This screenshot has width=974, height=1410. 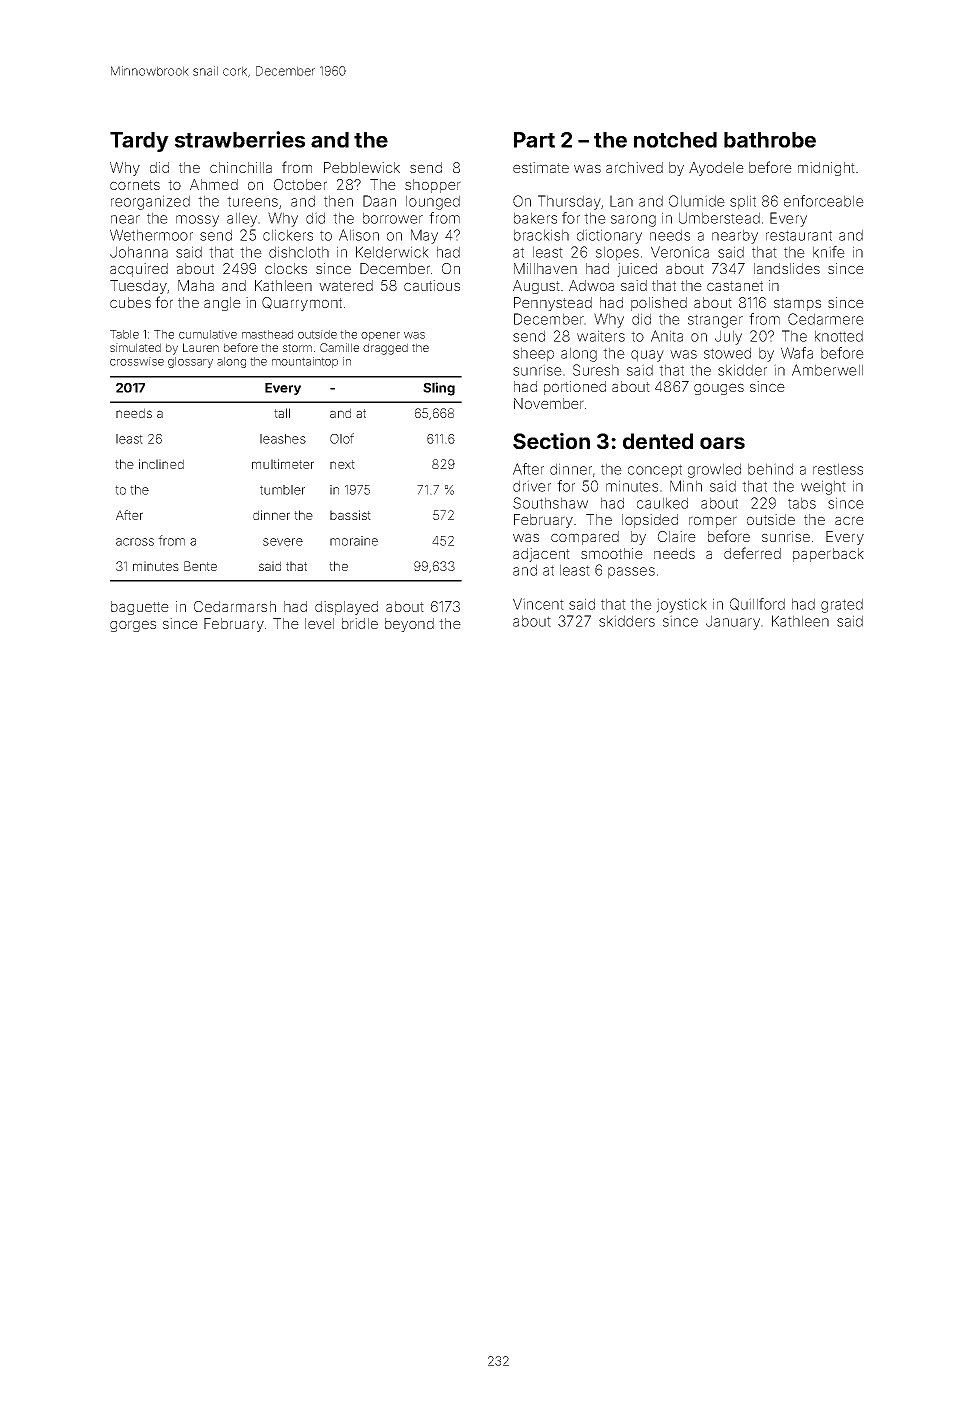 What do you see at coordinates (133, 626) in the screenshot?
I see `gorges` at bounding box center [133, 626].
